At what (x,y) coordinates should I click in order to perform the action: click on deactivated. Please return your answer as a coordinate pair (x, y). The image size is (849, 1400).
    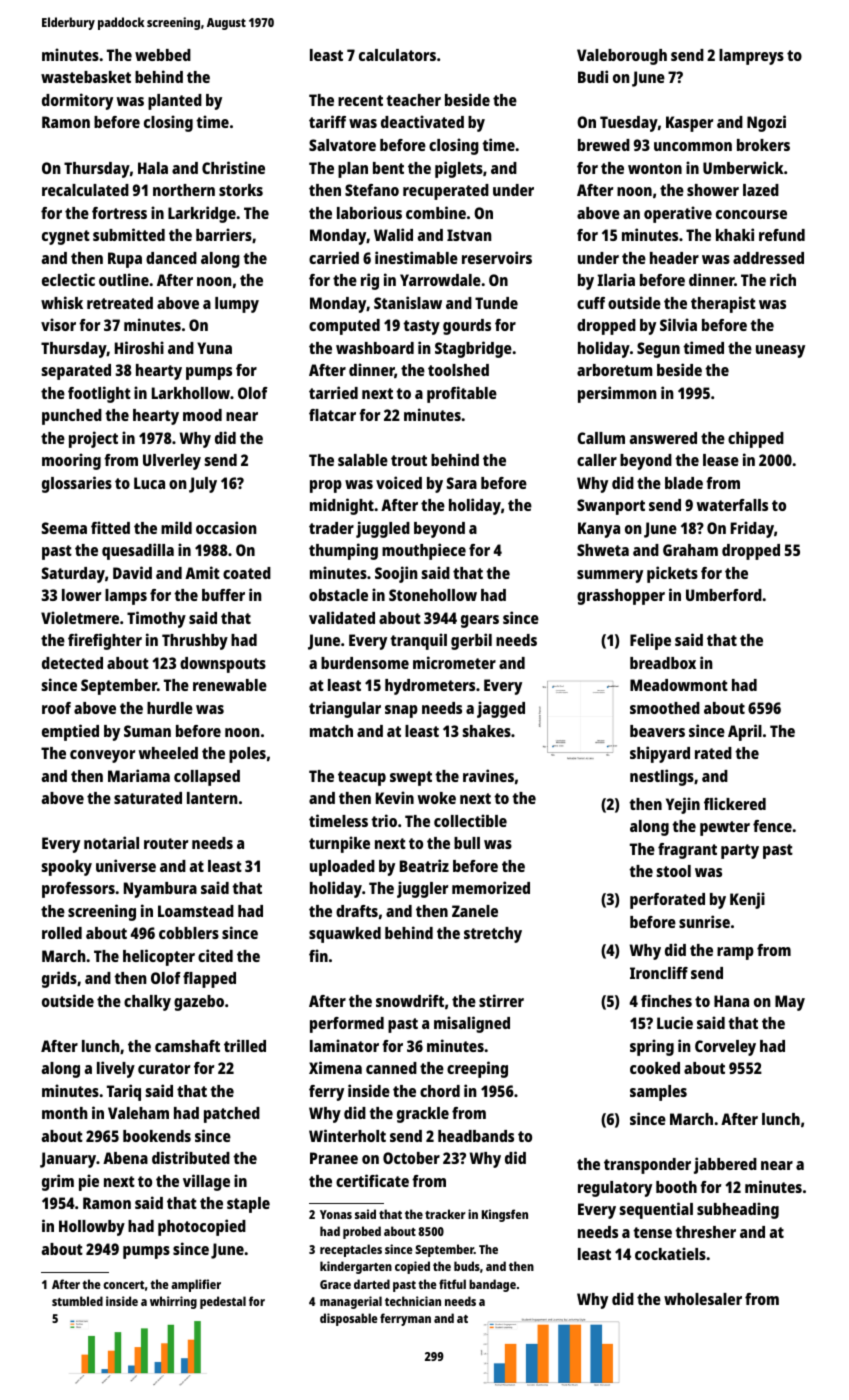
    Looking at the image, I should click on (422, 121).
